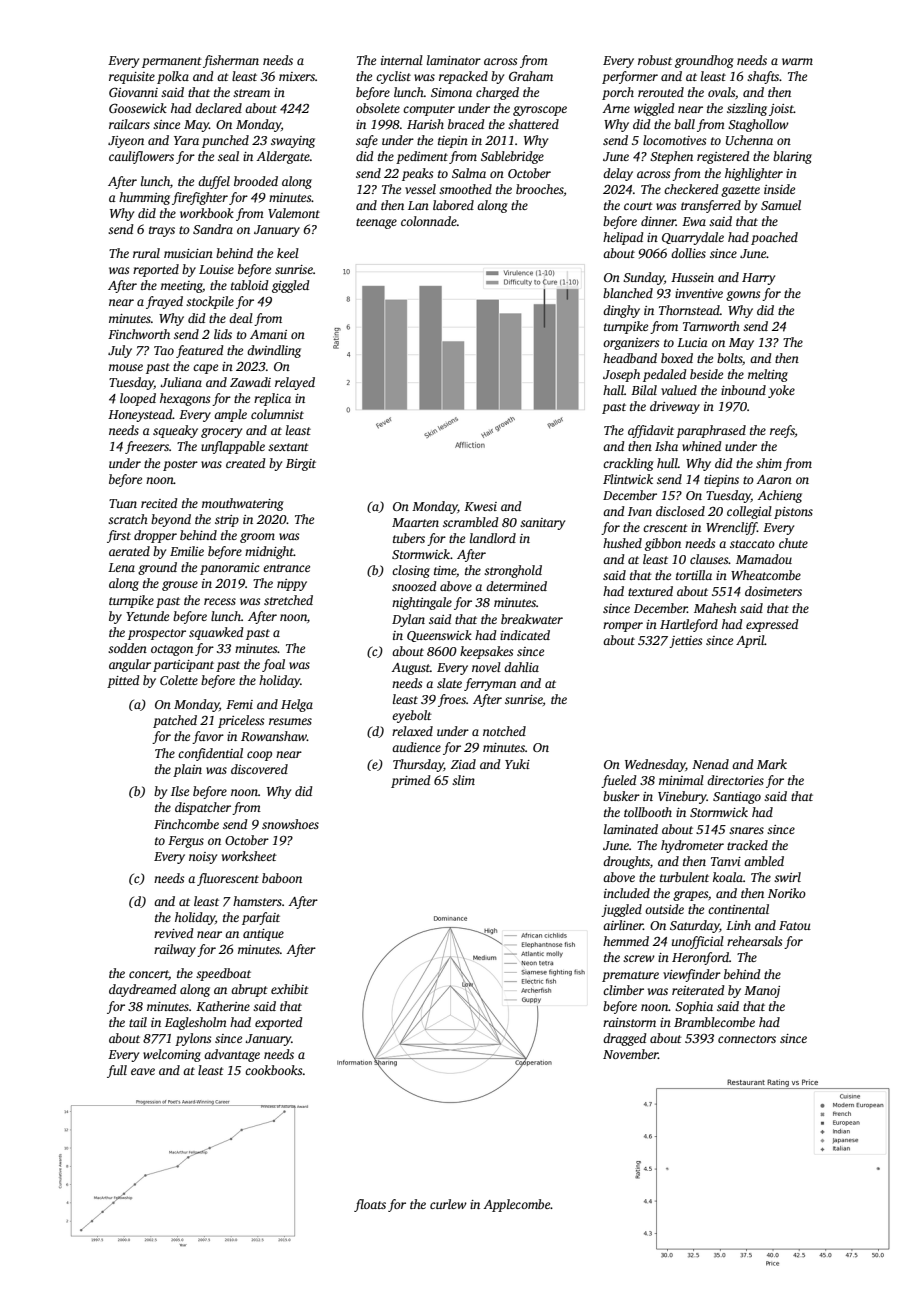  I want to click on revived, so click(174, 933).
